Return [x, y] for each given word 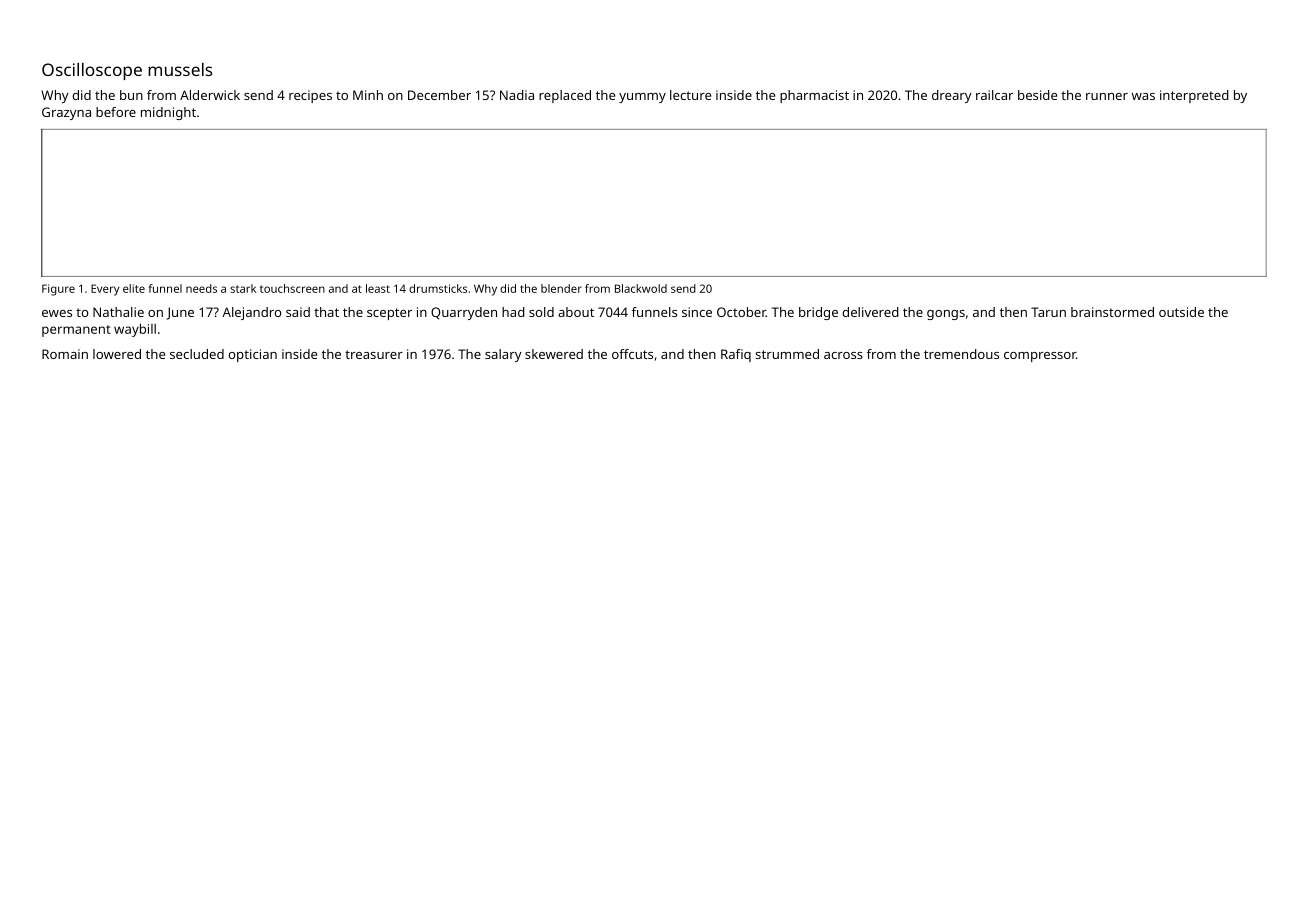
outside [1181, 312]
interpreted [1194, 96]
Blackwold [641, 288]
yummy [642, 98]
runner [1107, 96]
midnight [168, 113]
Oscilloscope [92, 71]
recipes [310, 96]
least [378, 288]
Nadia [517, 95]
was [1143, 96]
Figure [58, 290]
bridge [818, 313]
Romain [65, 354]
